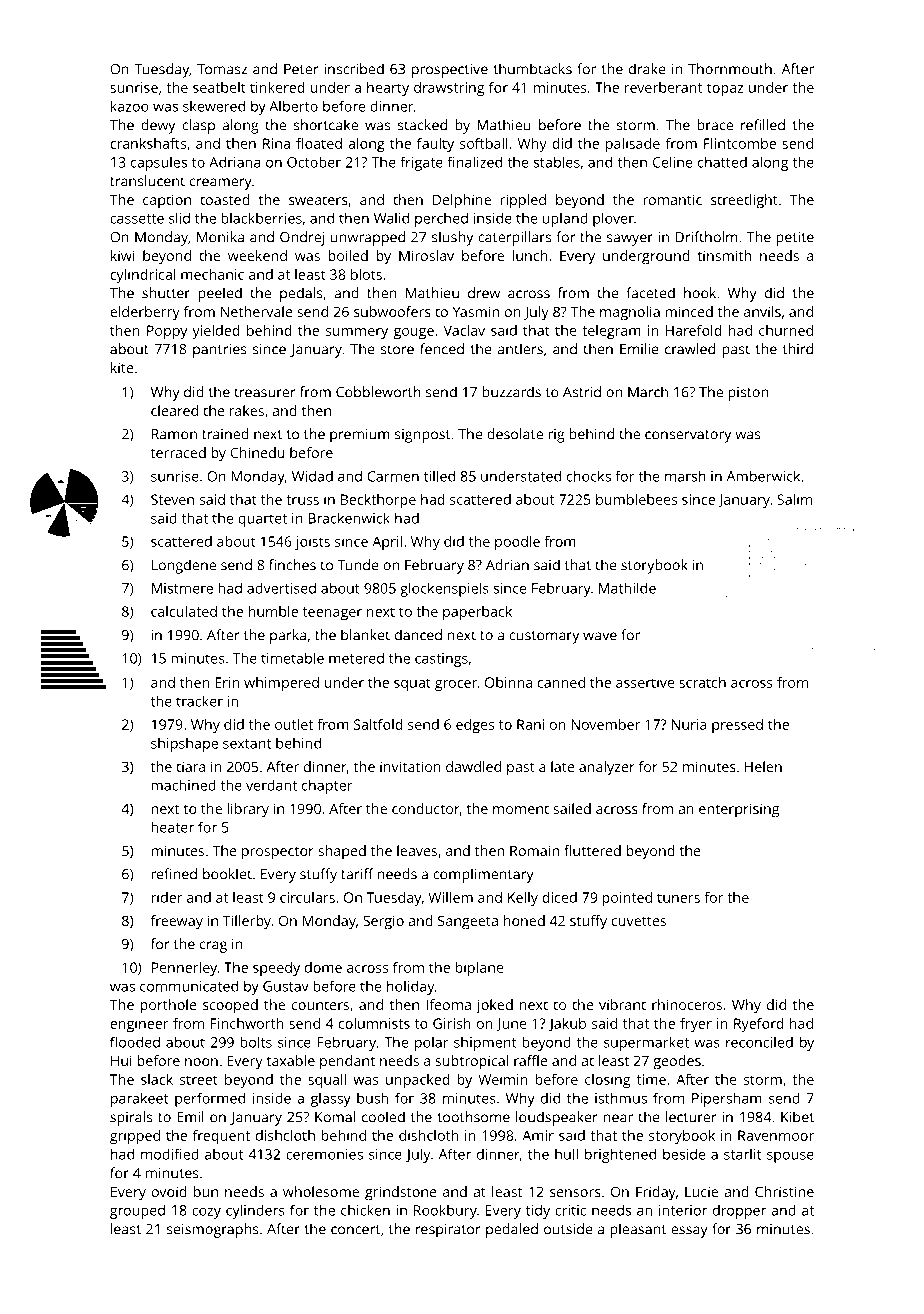  What do you see at coordinates (172, 827) in the screenshot?
I see `heater` at bounding box center [172, 827].
